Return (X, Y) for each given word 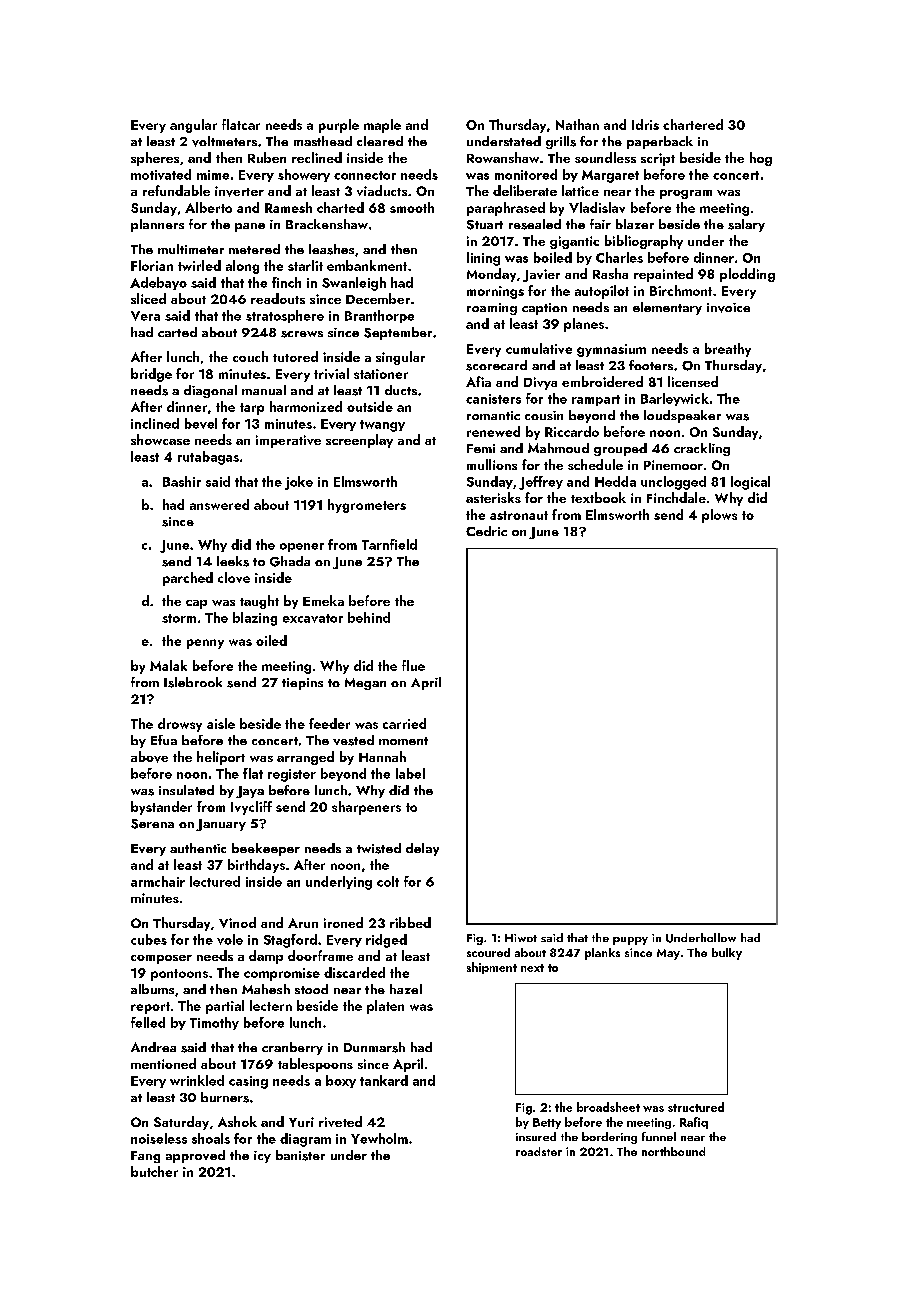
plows (719, 516)
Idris (645, 124)
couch (250, 356)
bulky (727, 954)
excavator (313, 618)
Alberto (208, 207)
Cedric (486, 531)
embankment (367, 265)
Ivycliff (251, 808)
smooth (412, 207)
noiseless (159, 1138)
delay (422, 849)
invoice (728, 308)
